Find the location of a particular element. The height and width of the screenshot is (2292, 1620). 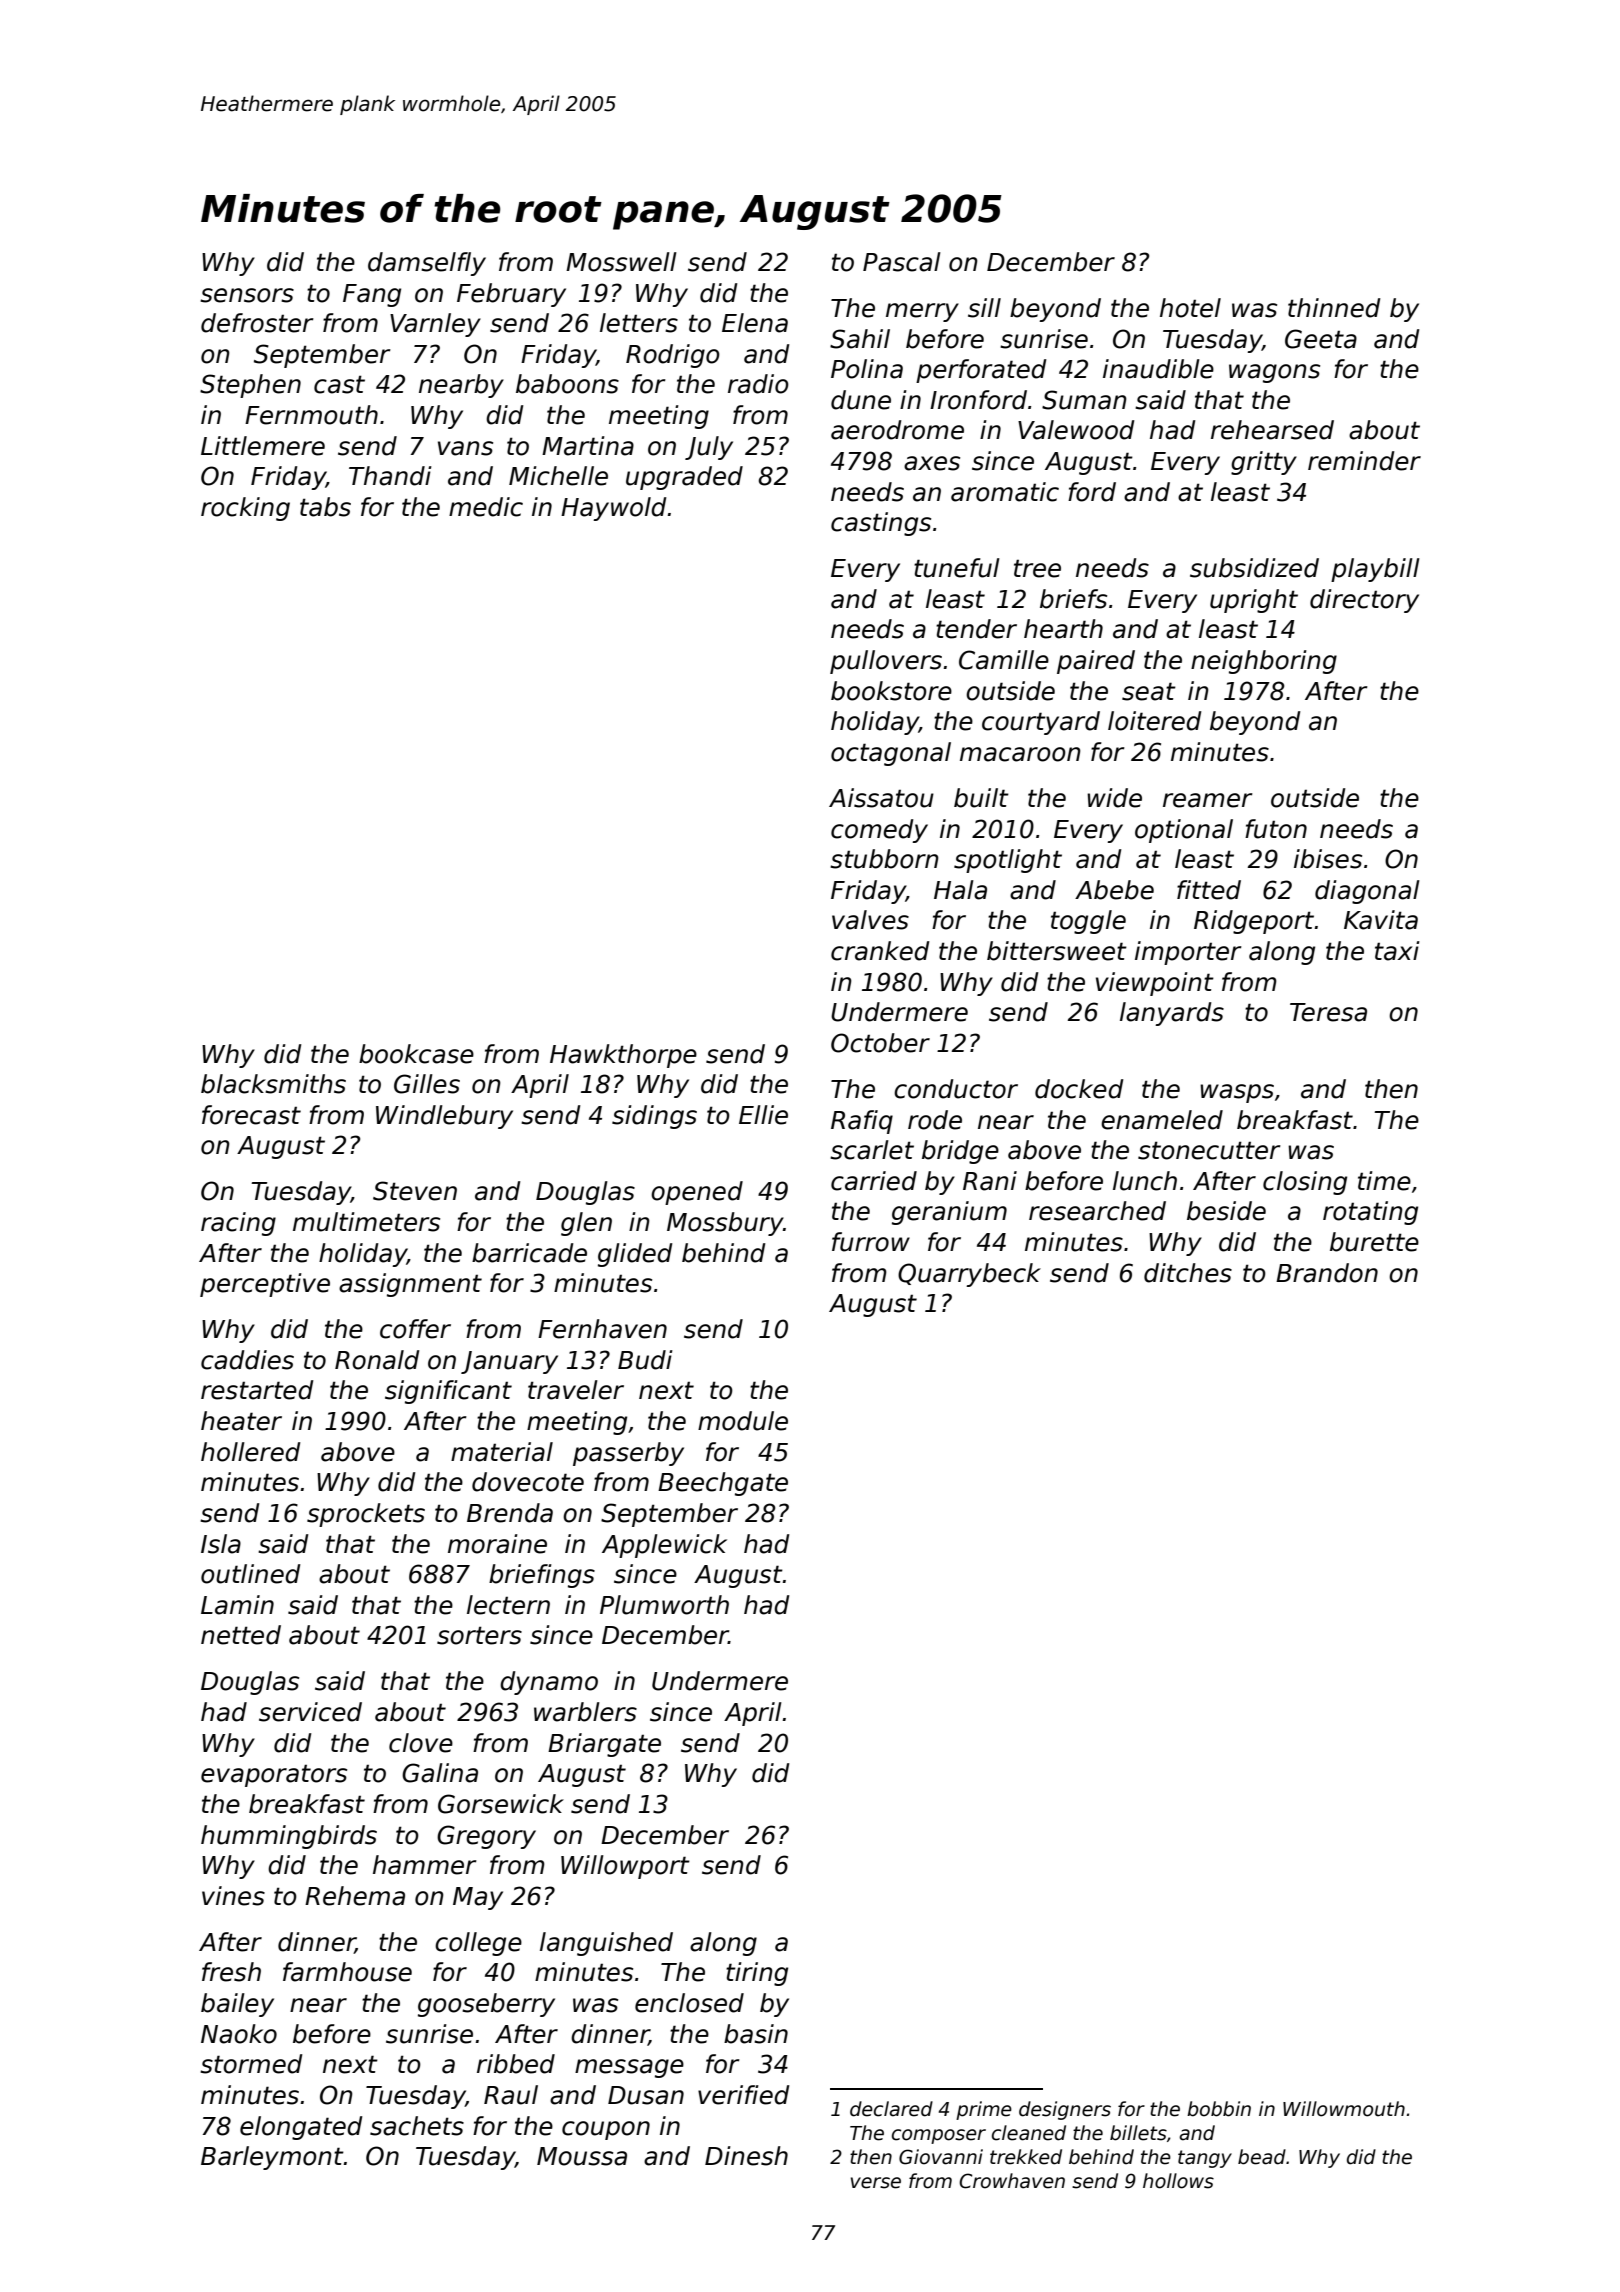

rocking is located at coordinates (245, 509).
